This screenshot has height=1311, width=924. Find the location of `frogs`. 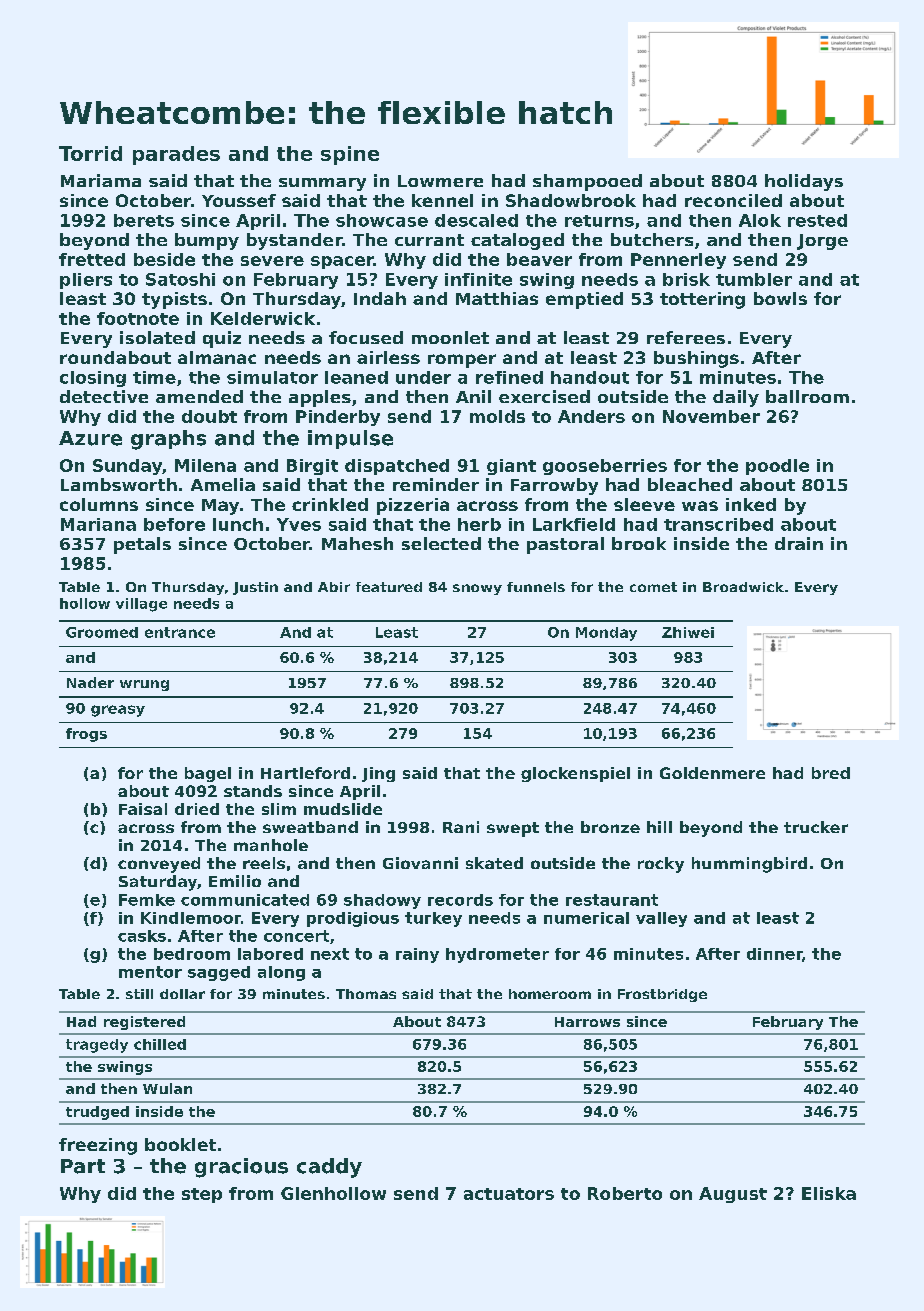

frogs is located at coordinates (86, 735).
